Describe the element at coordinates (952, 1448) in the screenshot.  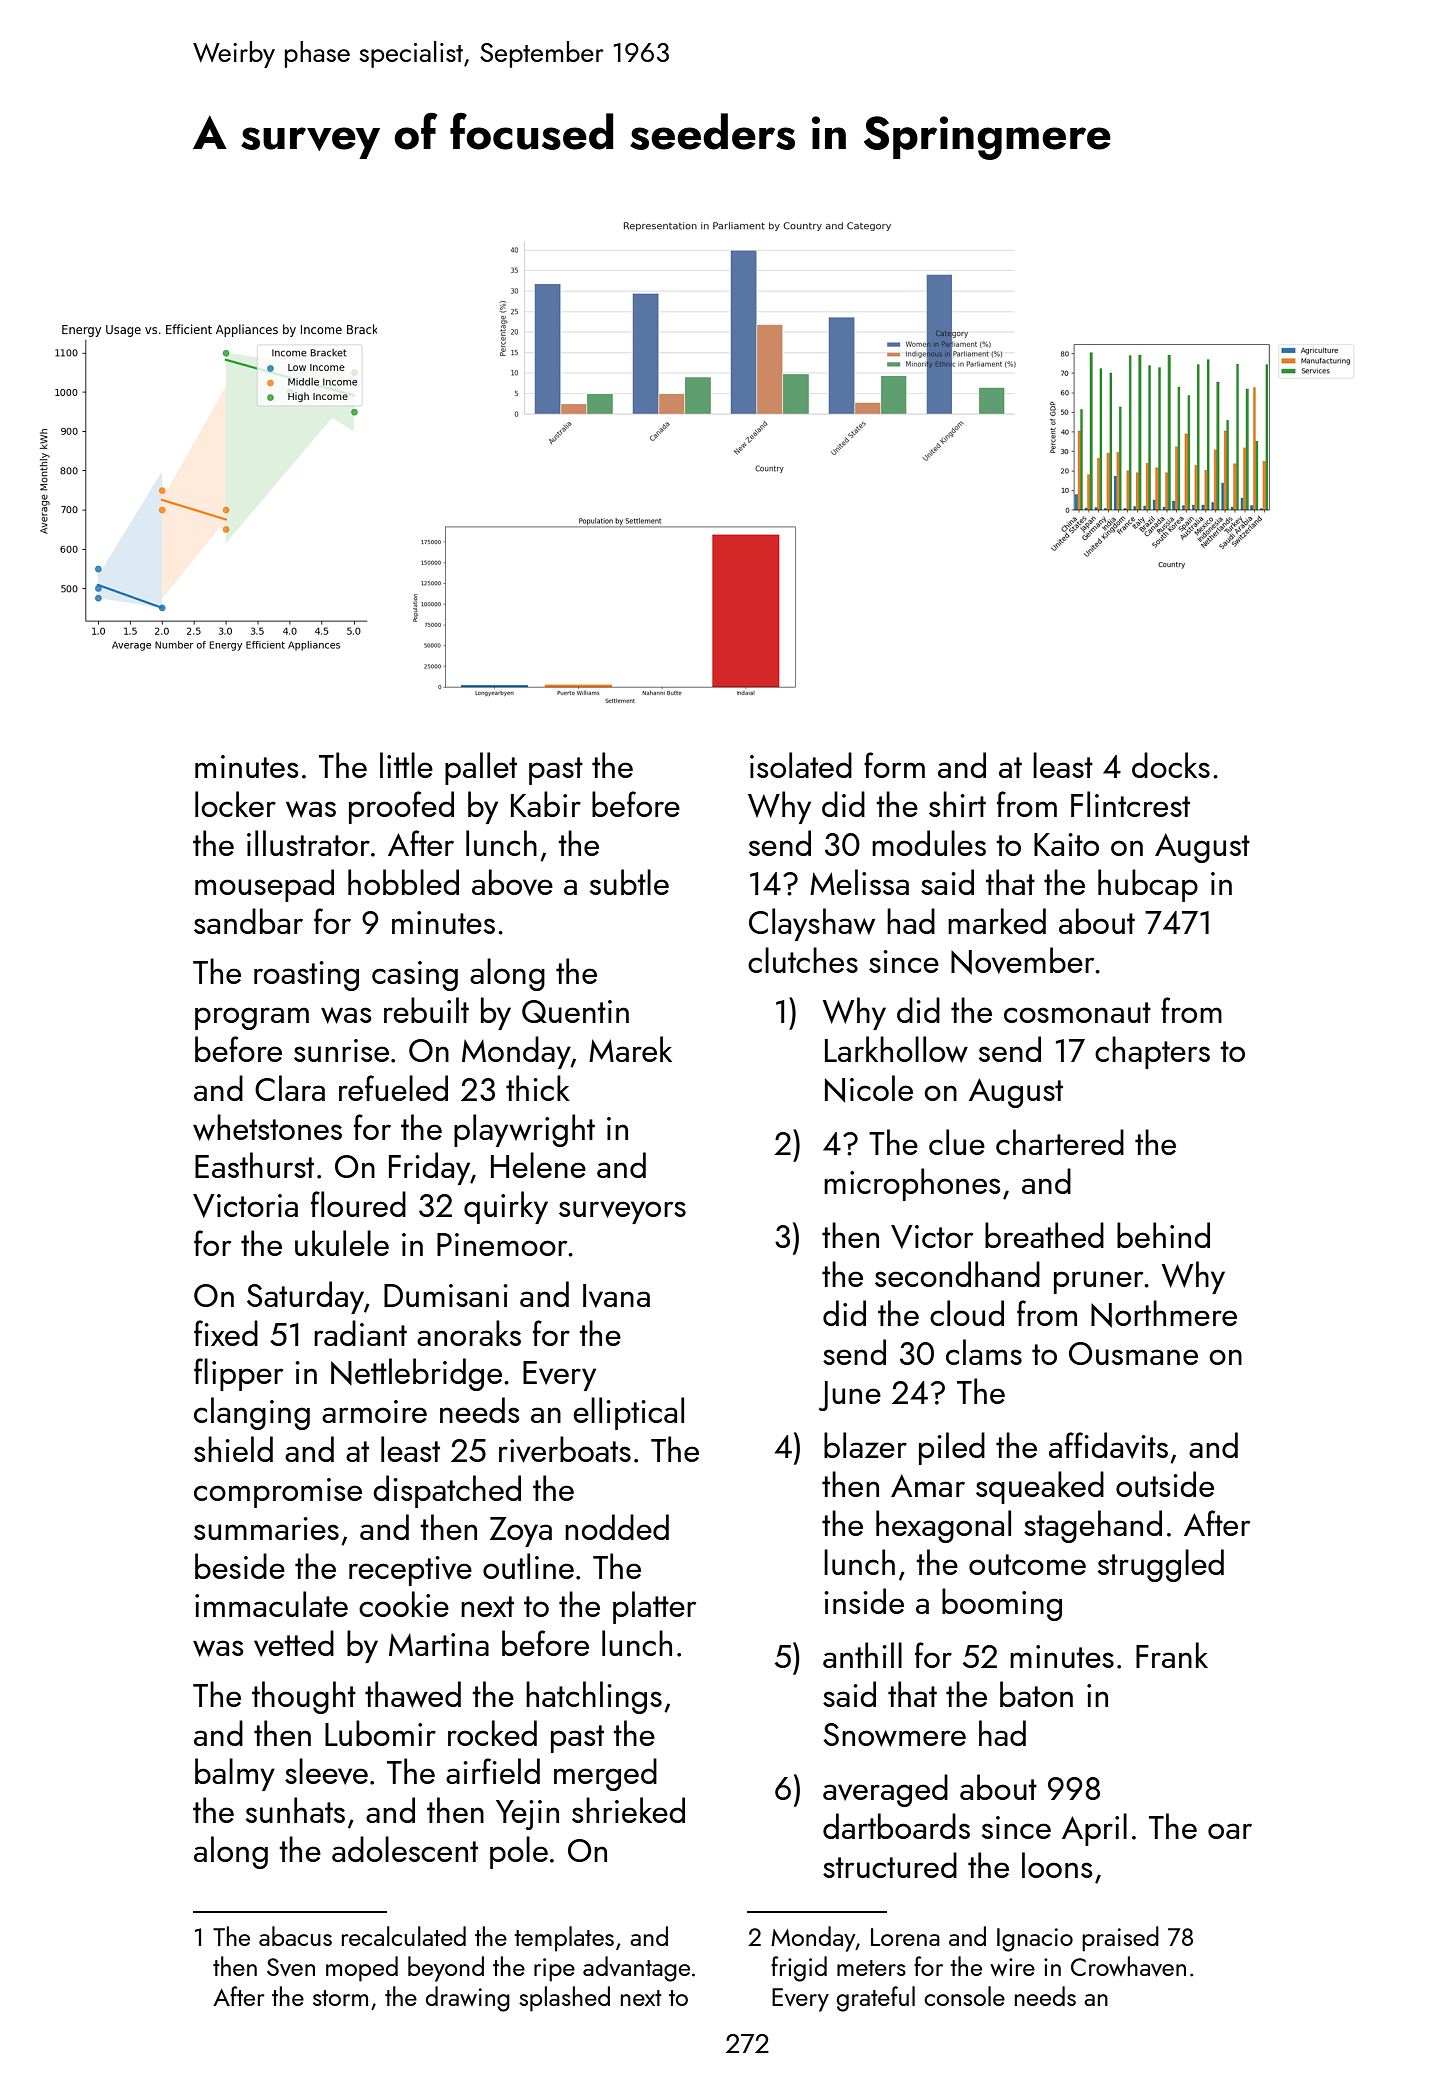
I see `piled` at that location.
